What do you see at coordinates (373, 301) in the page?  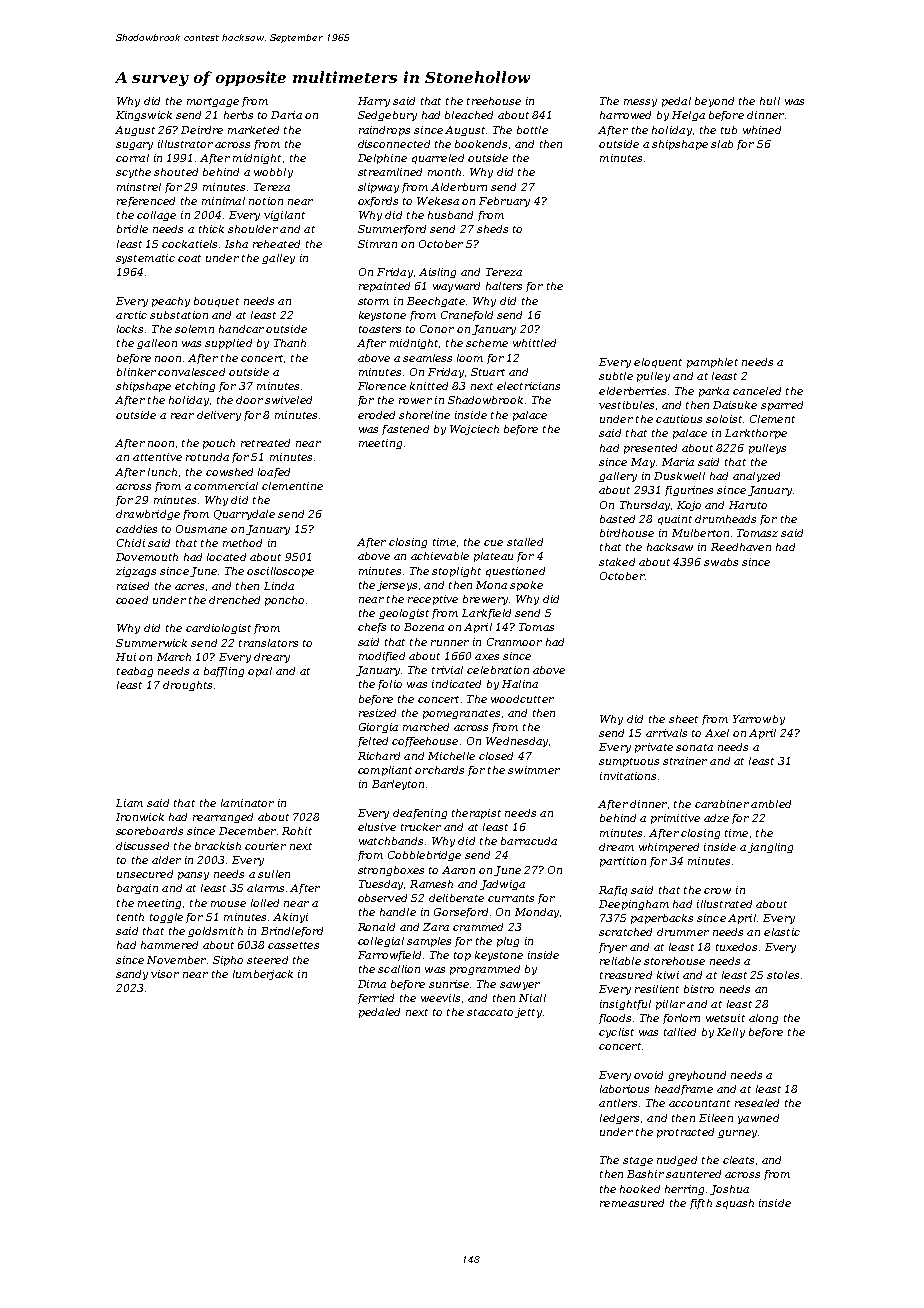 I see `storm` at bounding box center [373, 301].
